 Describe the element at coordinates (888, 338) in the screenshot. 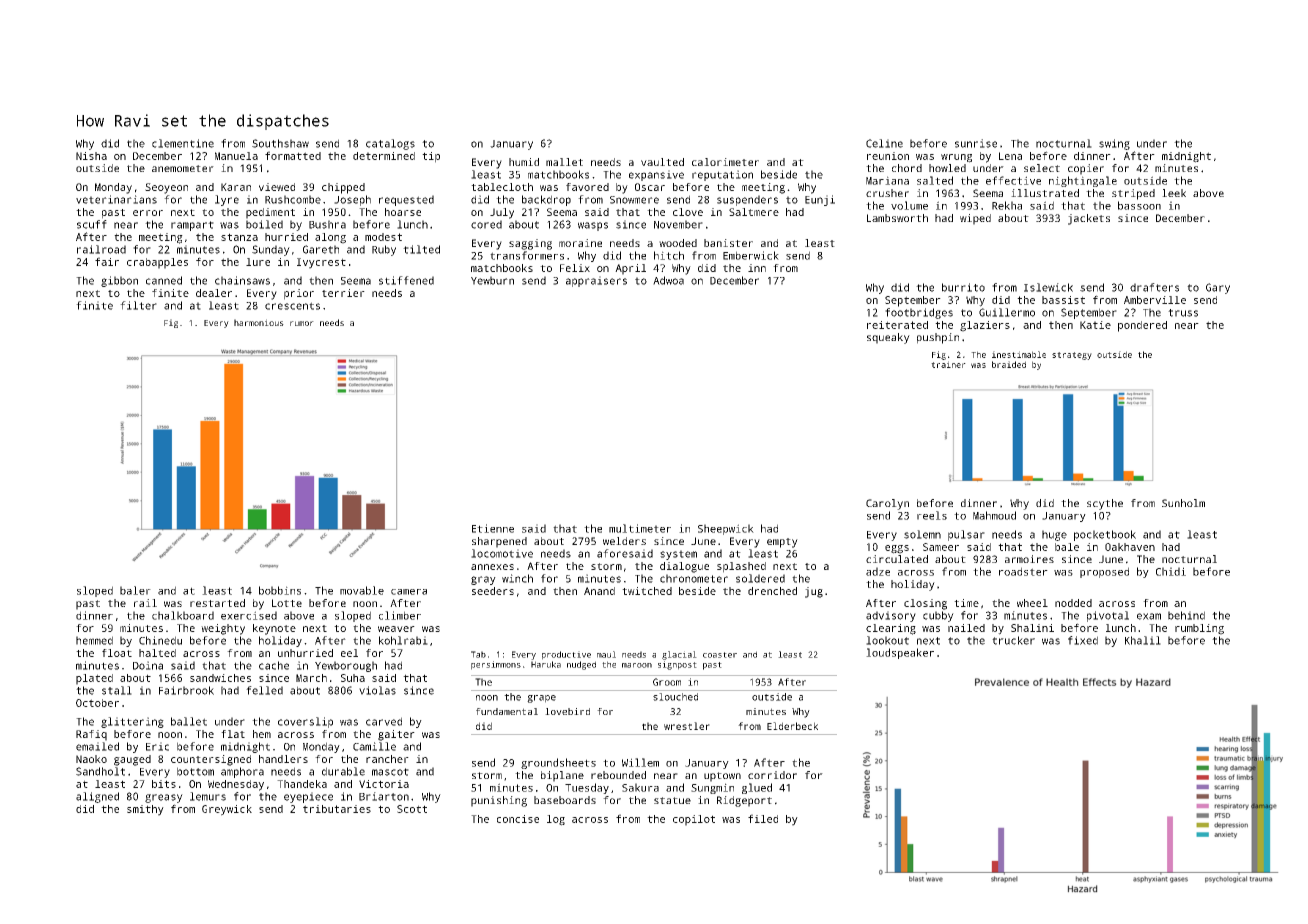

I see `squeaky` at that location.
